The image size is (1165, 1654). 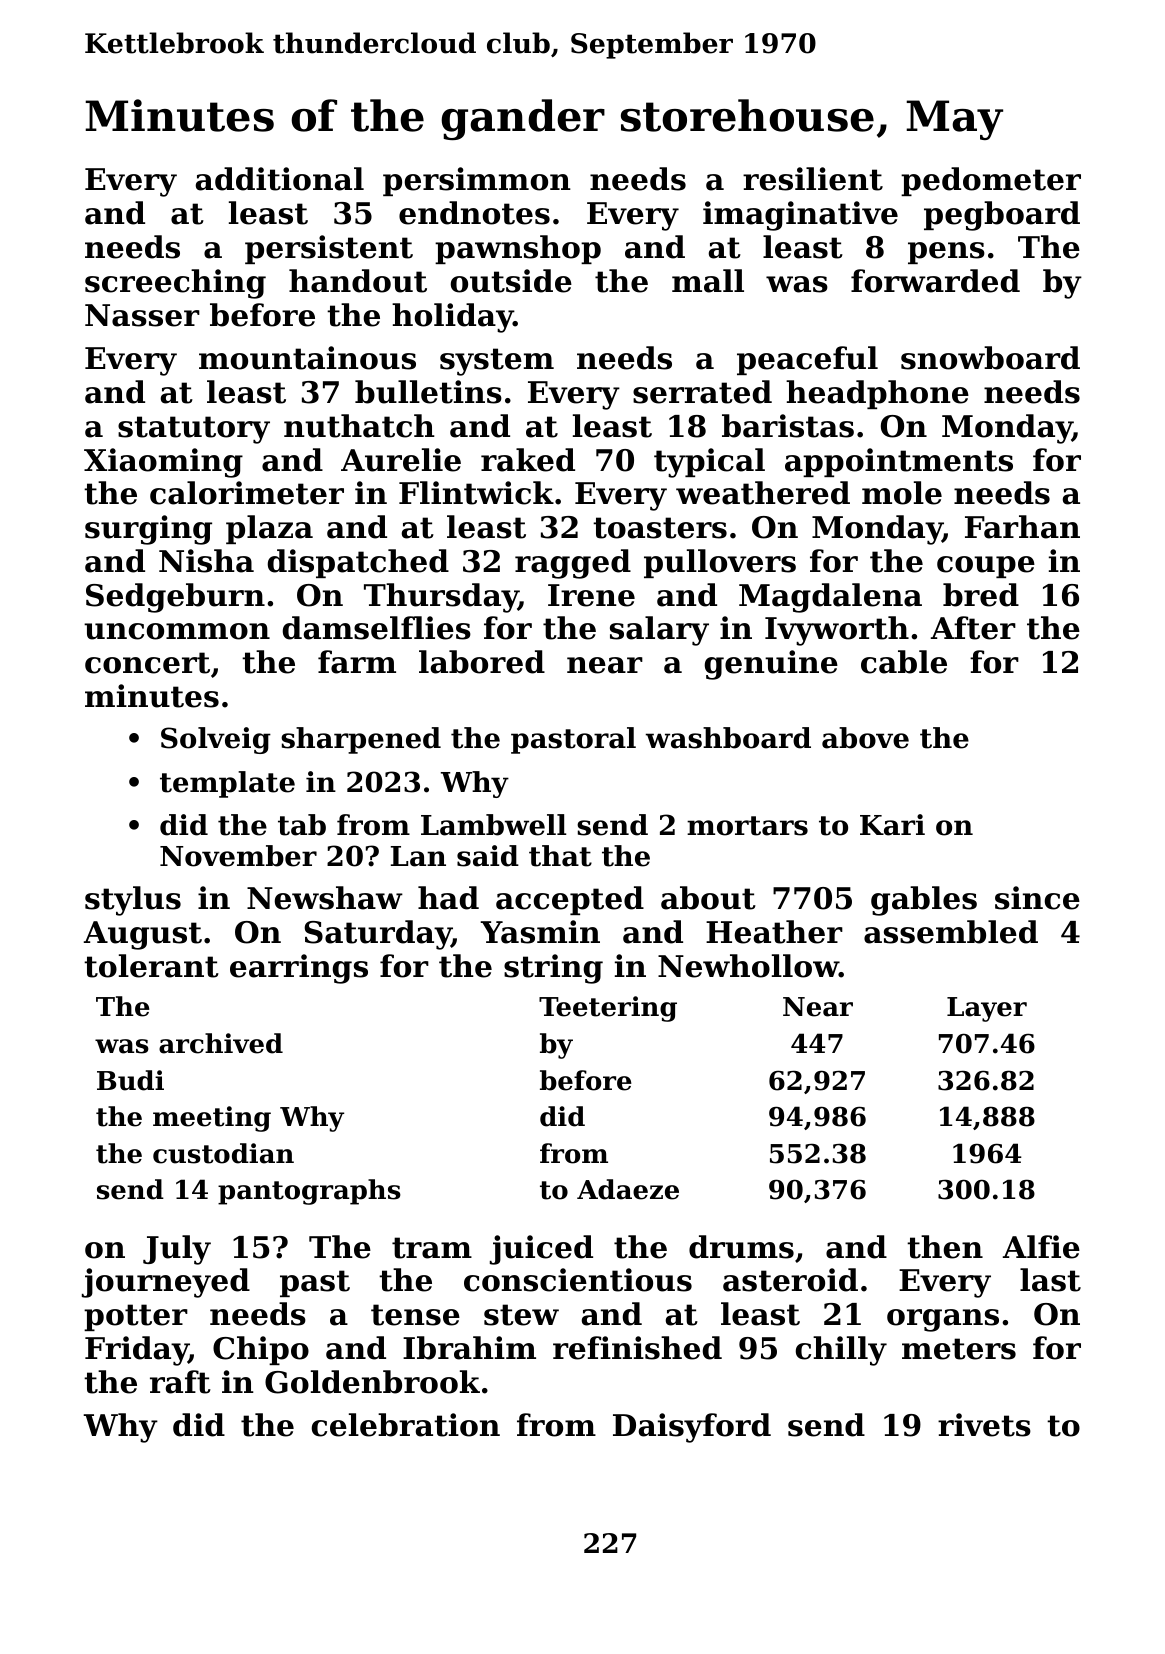 What do you see at coordinates (175, 284) in the image?
I see `screeching` at bounding box center [175, 284].
